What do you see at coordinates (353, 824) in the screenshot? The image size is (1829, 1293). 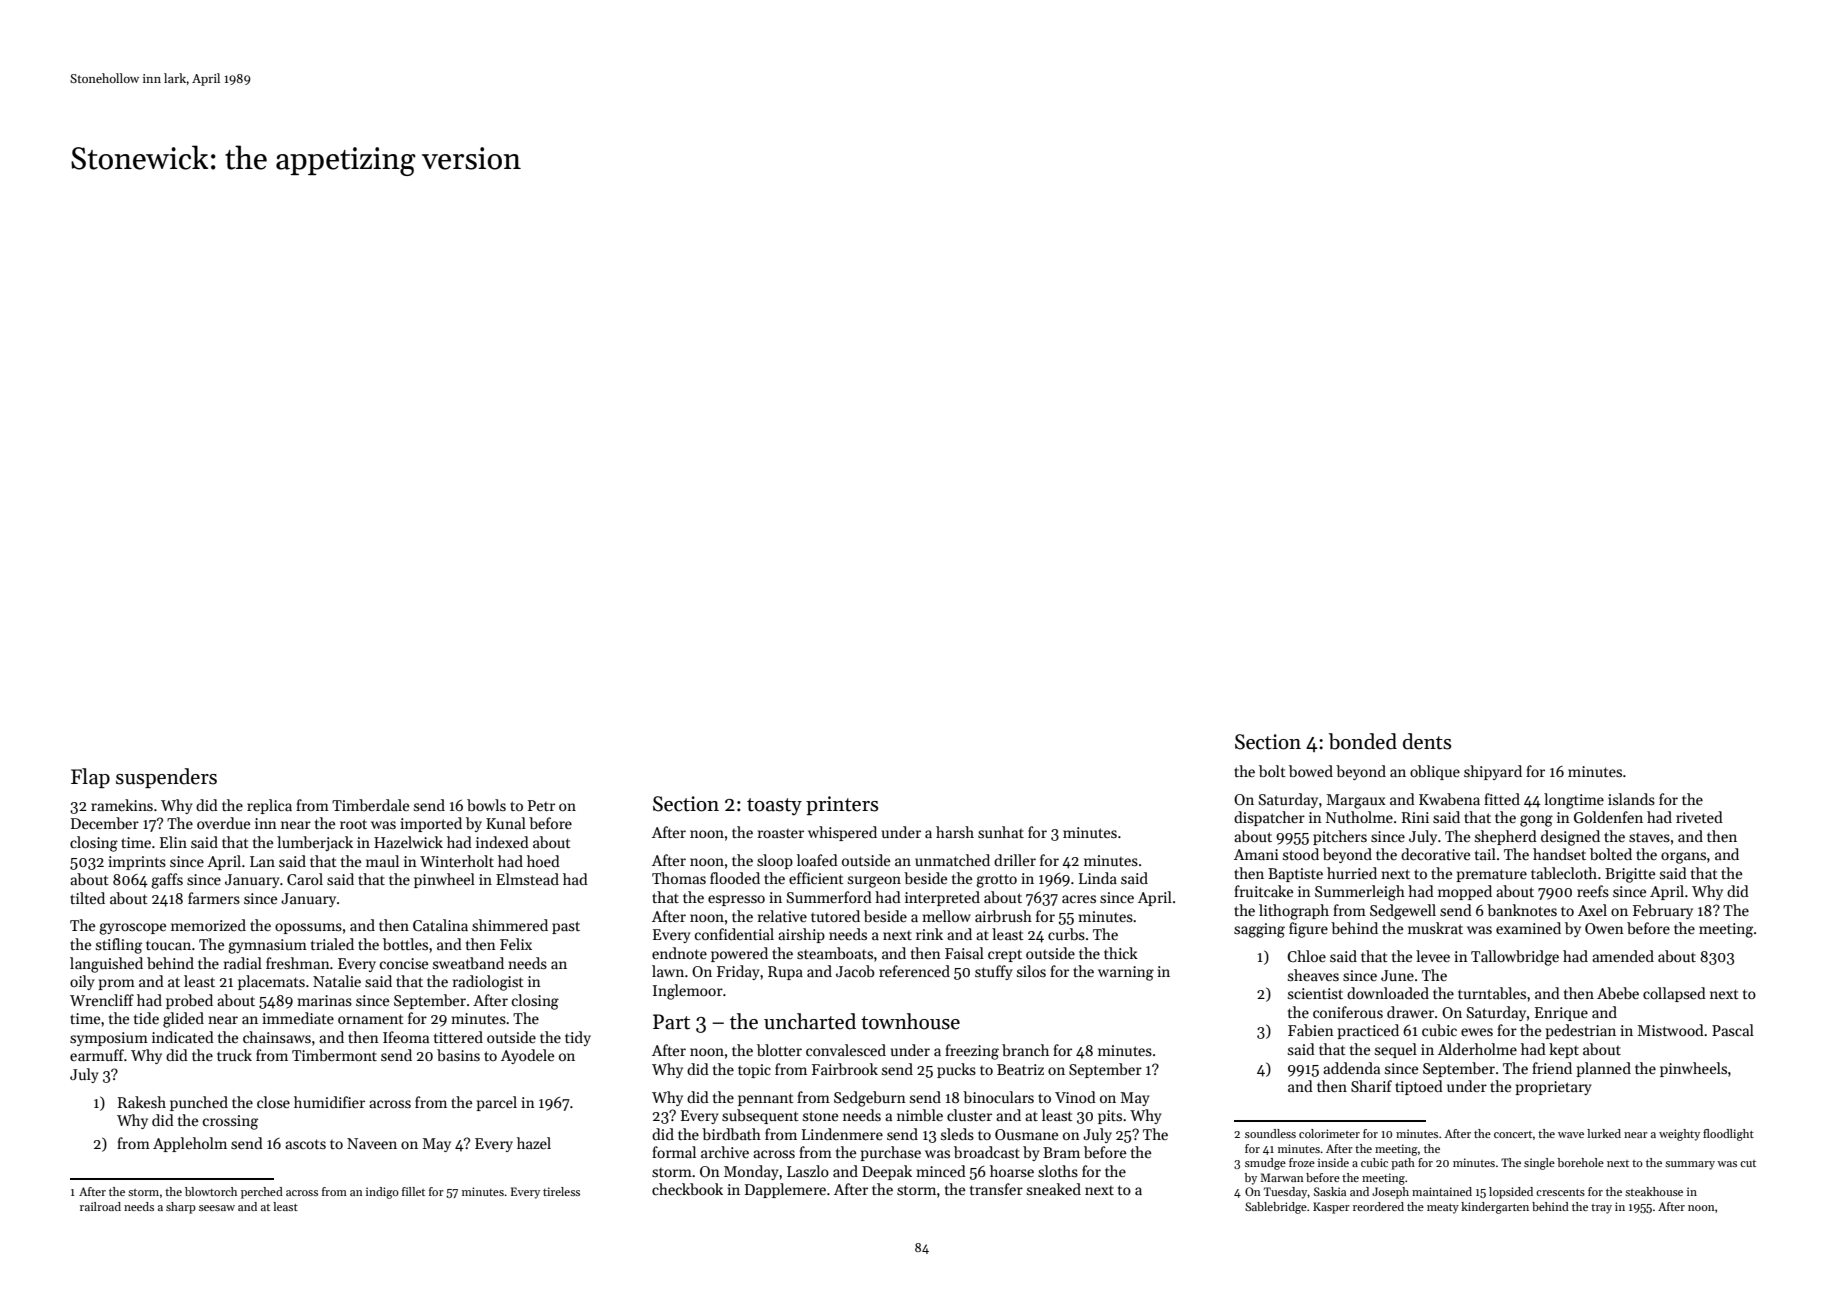 I see `root` at bounding box center [353, 824].
